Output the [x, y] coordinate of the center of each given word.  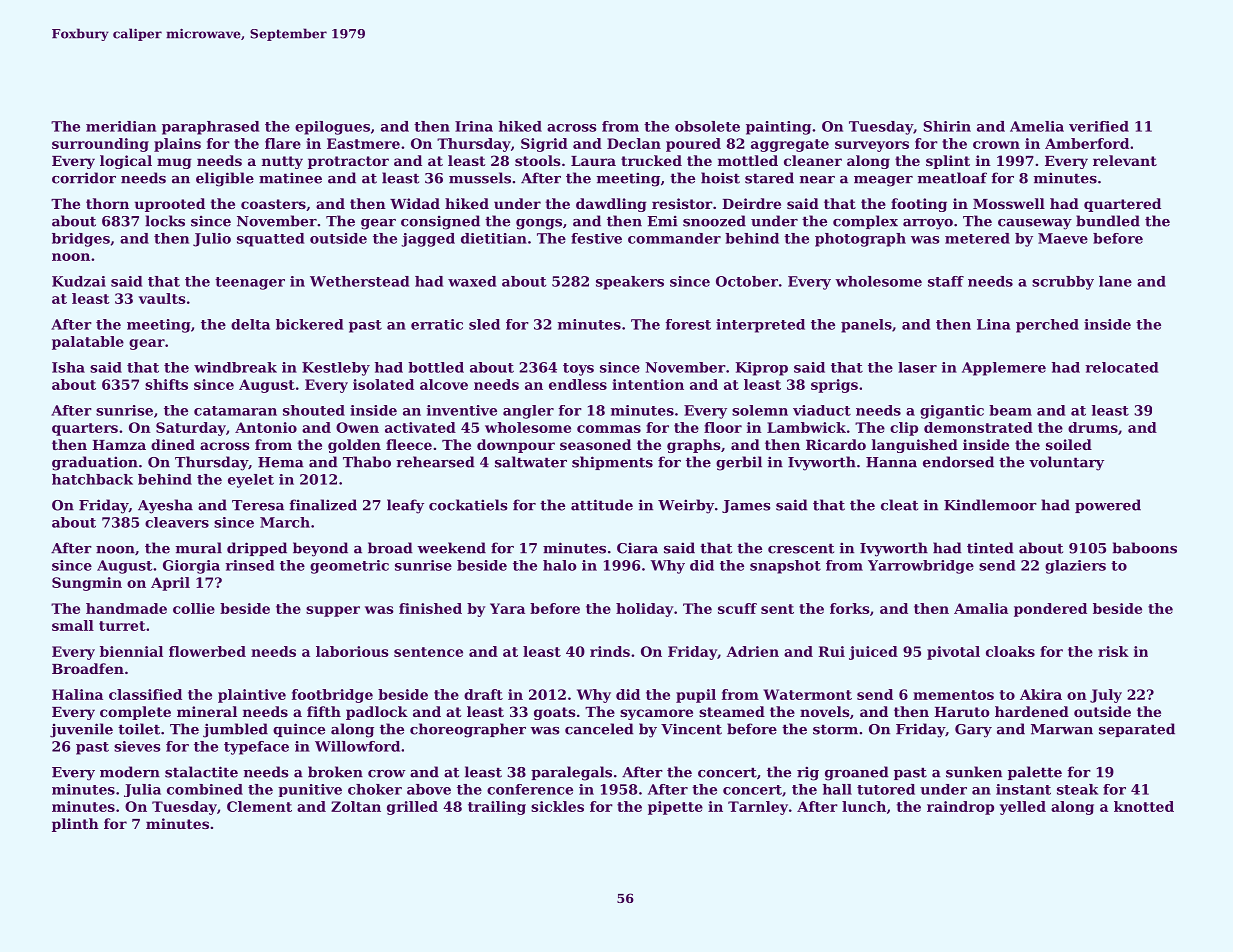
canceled [599, 729]
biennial [131, 651]
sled [484, 324]
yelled [1023, 808]
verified [1099, 126]
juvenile [81, 730]
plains [177, 145]
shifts [166, 384]
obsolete [707, 126]
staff [946, 281]
